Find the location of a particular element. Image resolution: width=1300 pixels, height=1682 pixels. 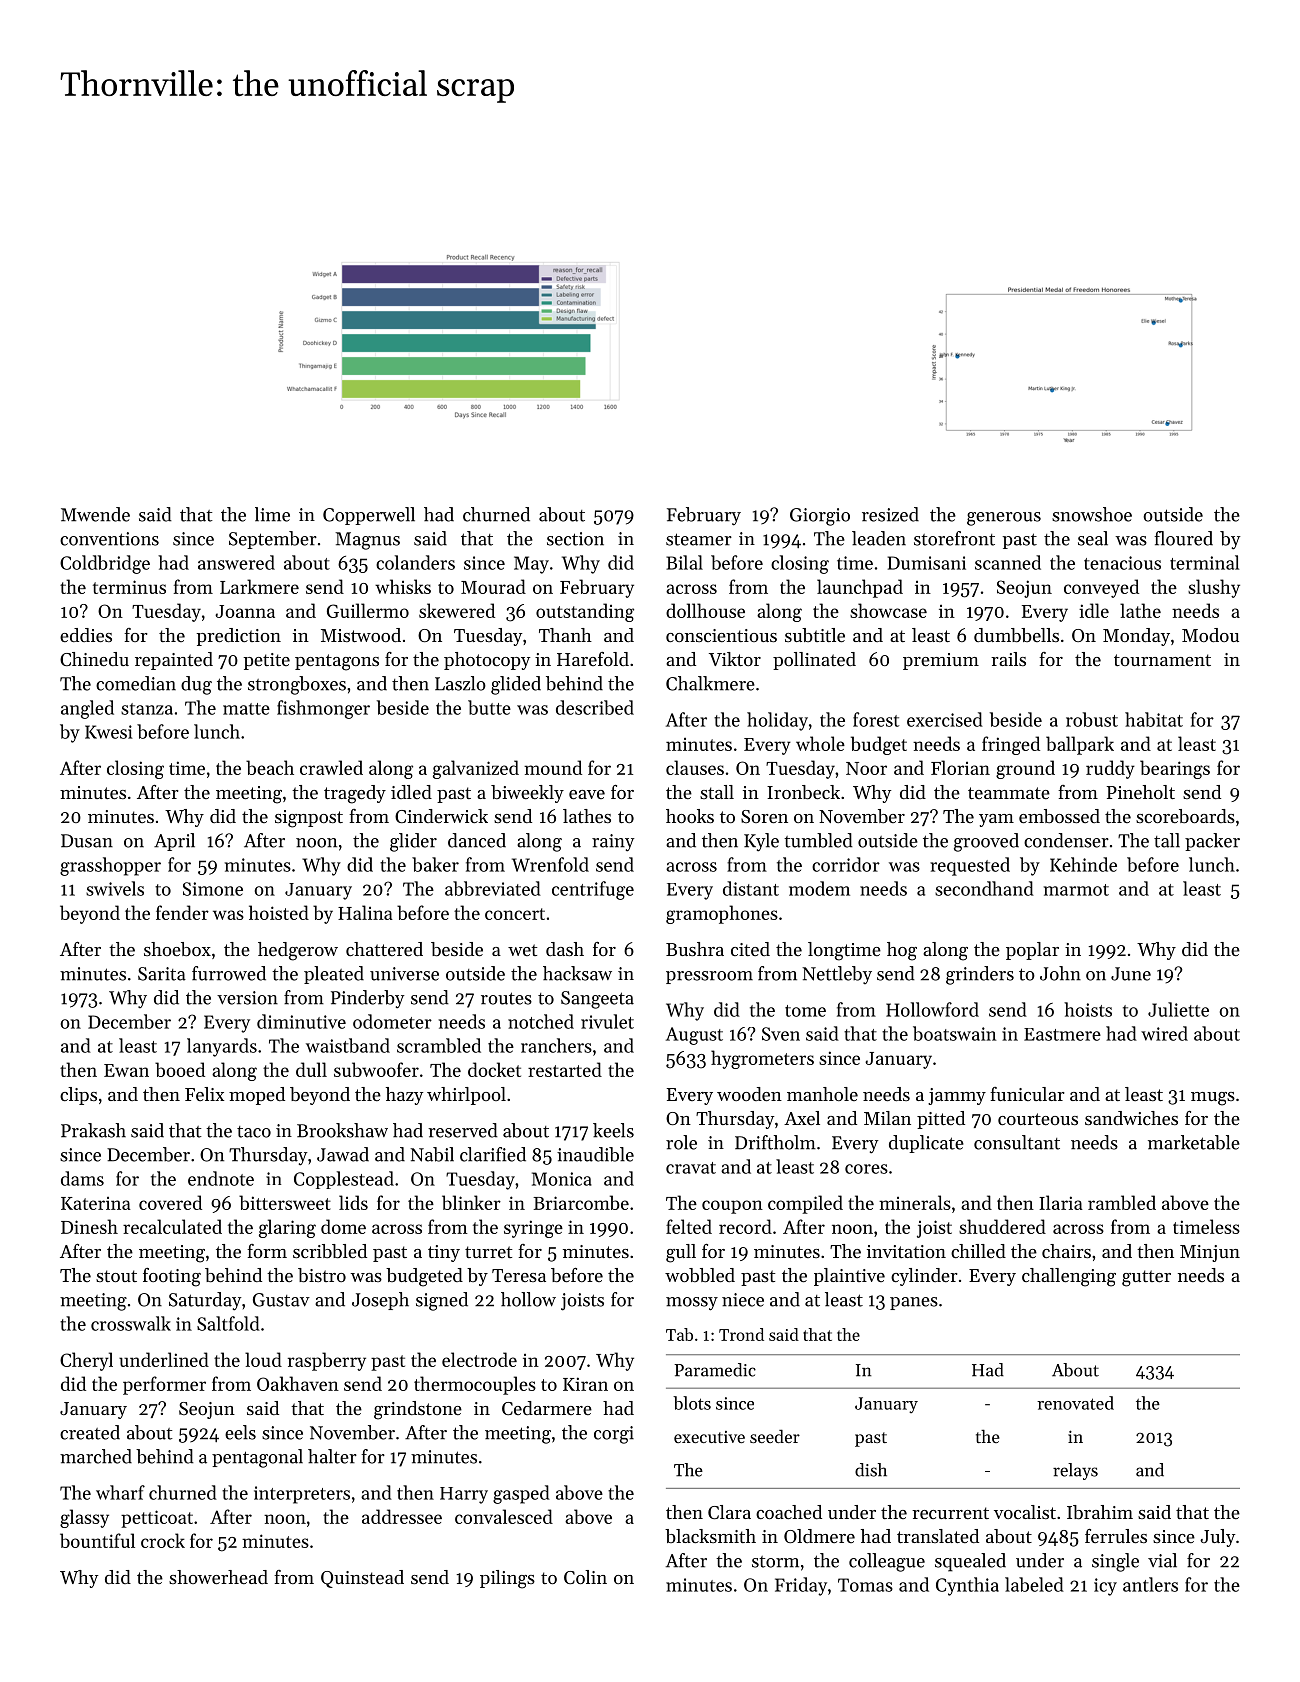

Quinstead is located at coordinates (362, 1579).
